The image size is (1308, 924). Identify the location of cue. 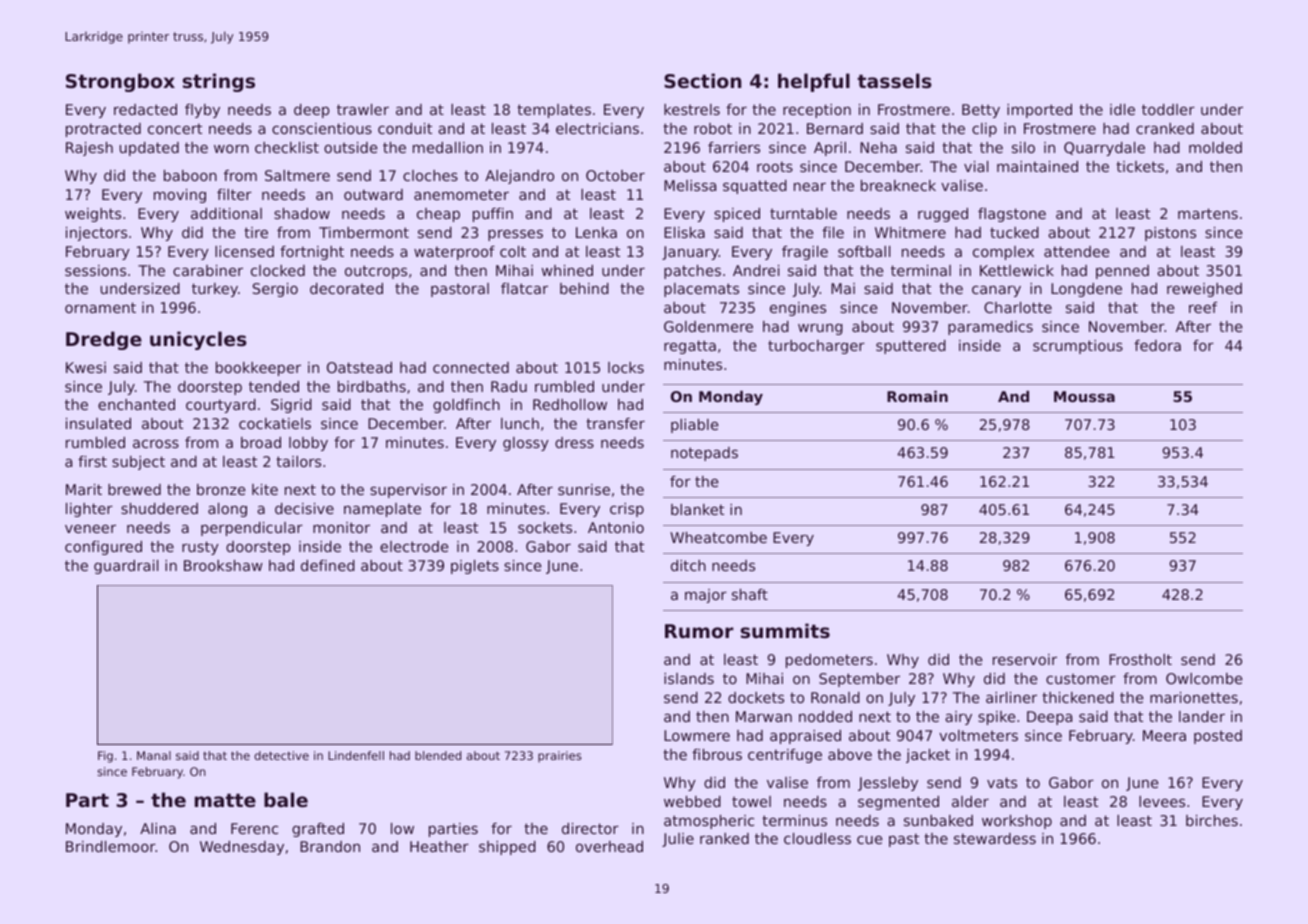
(870, 840).
